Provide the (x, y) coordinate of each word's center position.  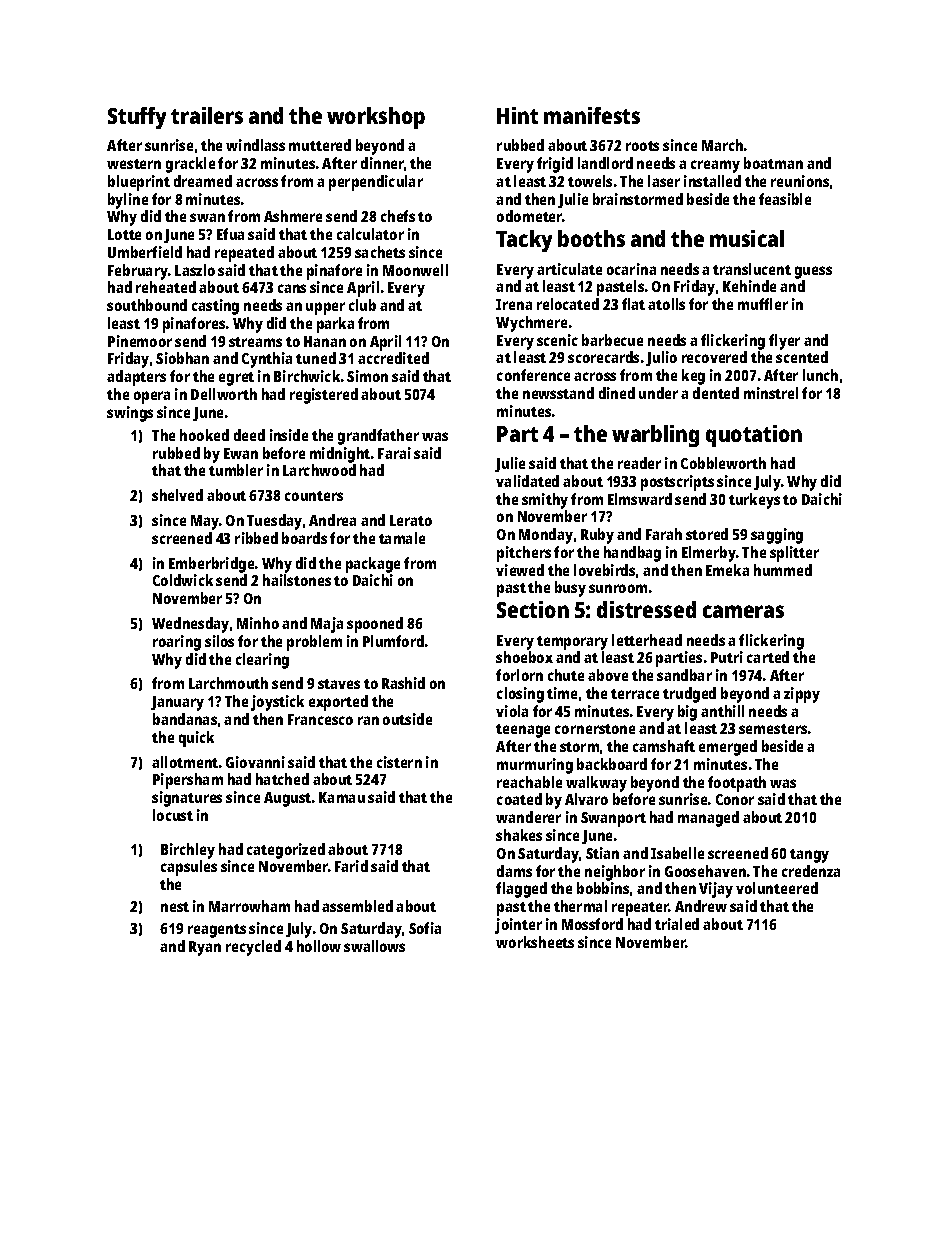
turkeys (754, 501)
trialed (677, 924)
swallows (374, 946)
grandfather (378, 437)
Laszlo (195, 270)
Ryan (205, 948)
